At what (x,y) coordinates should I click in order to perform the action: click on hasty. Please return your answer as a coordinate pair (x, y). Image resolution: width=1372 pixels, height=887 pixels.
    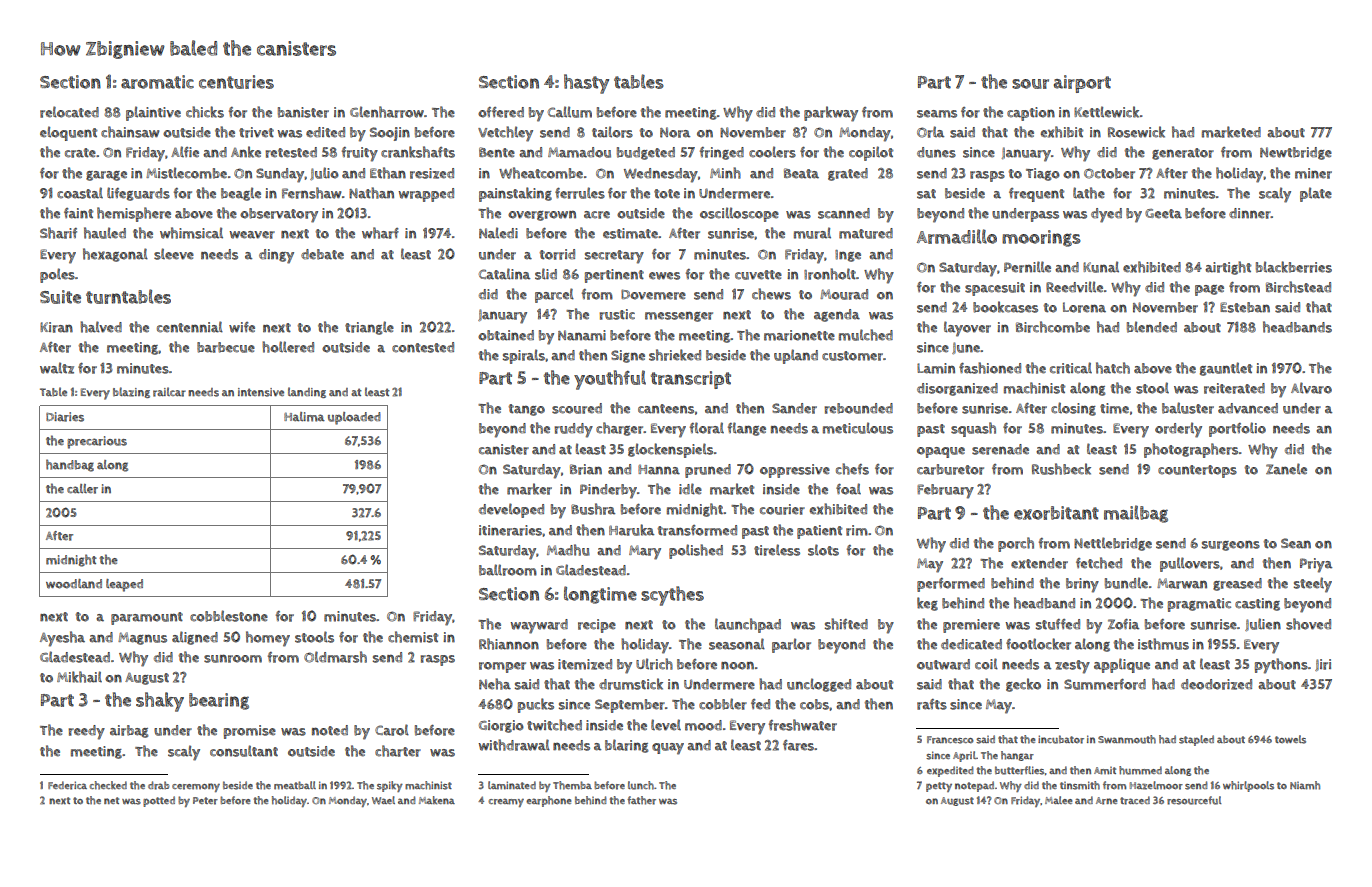
    Looking at the image, I should click on (586, 84).
